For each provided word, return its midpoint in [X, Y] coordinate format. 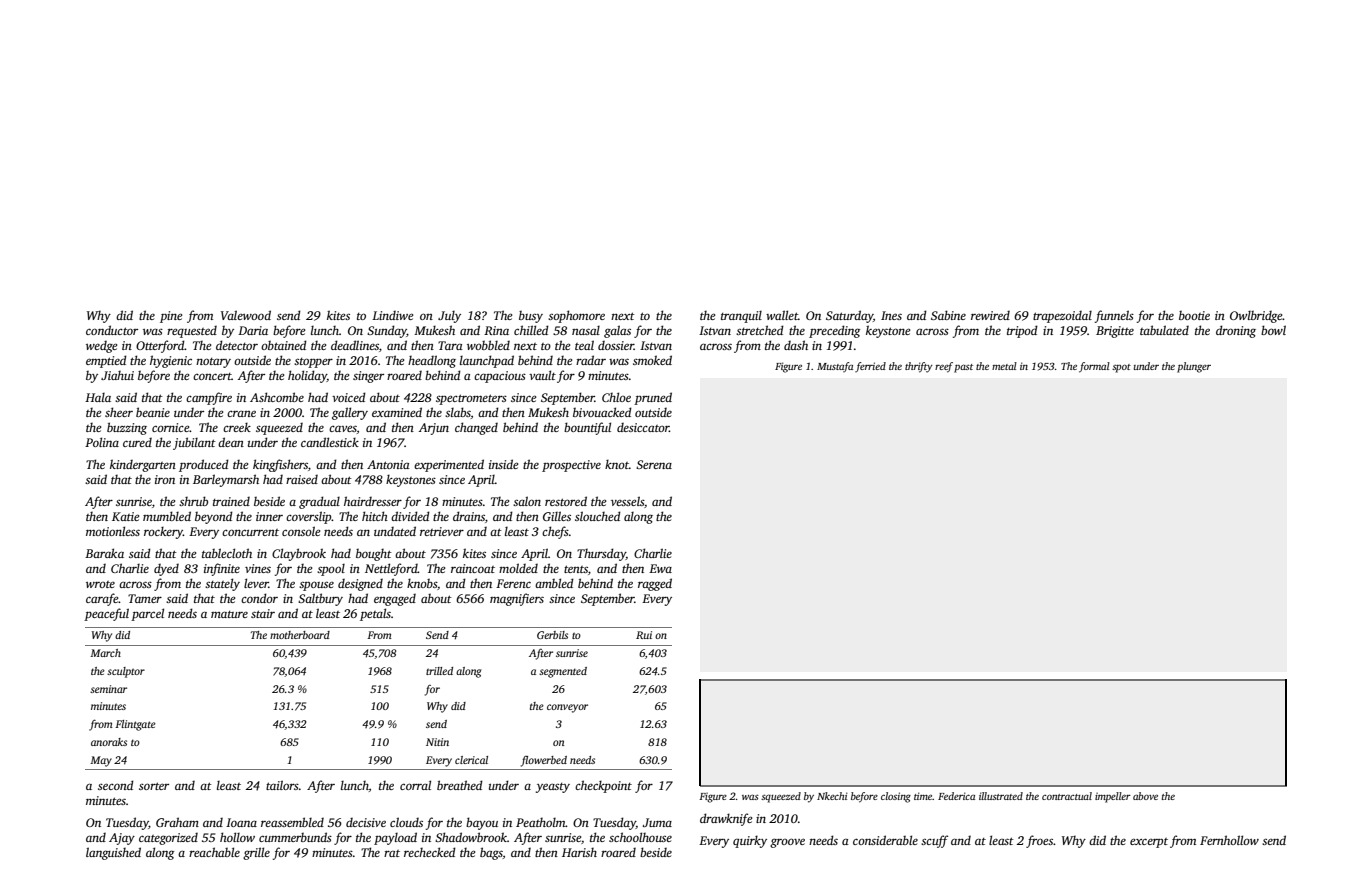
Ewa [660, 568]
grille [256, 853]
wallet [782, 315]
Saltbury [320, 599]
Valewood [246, 315]
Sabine [948, 315]
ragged [655, 584]
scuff [934, 841]
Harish [579, 852]
